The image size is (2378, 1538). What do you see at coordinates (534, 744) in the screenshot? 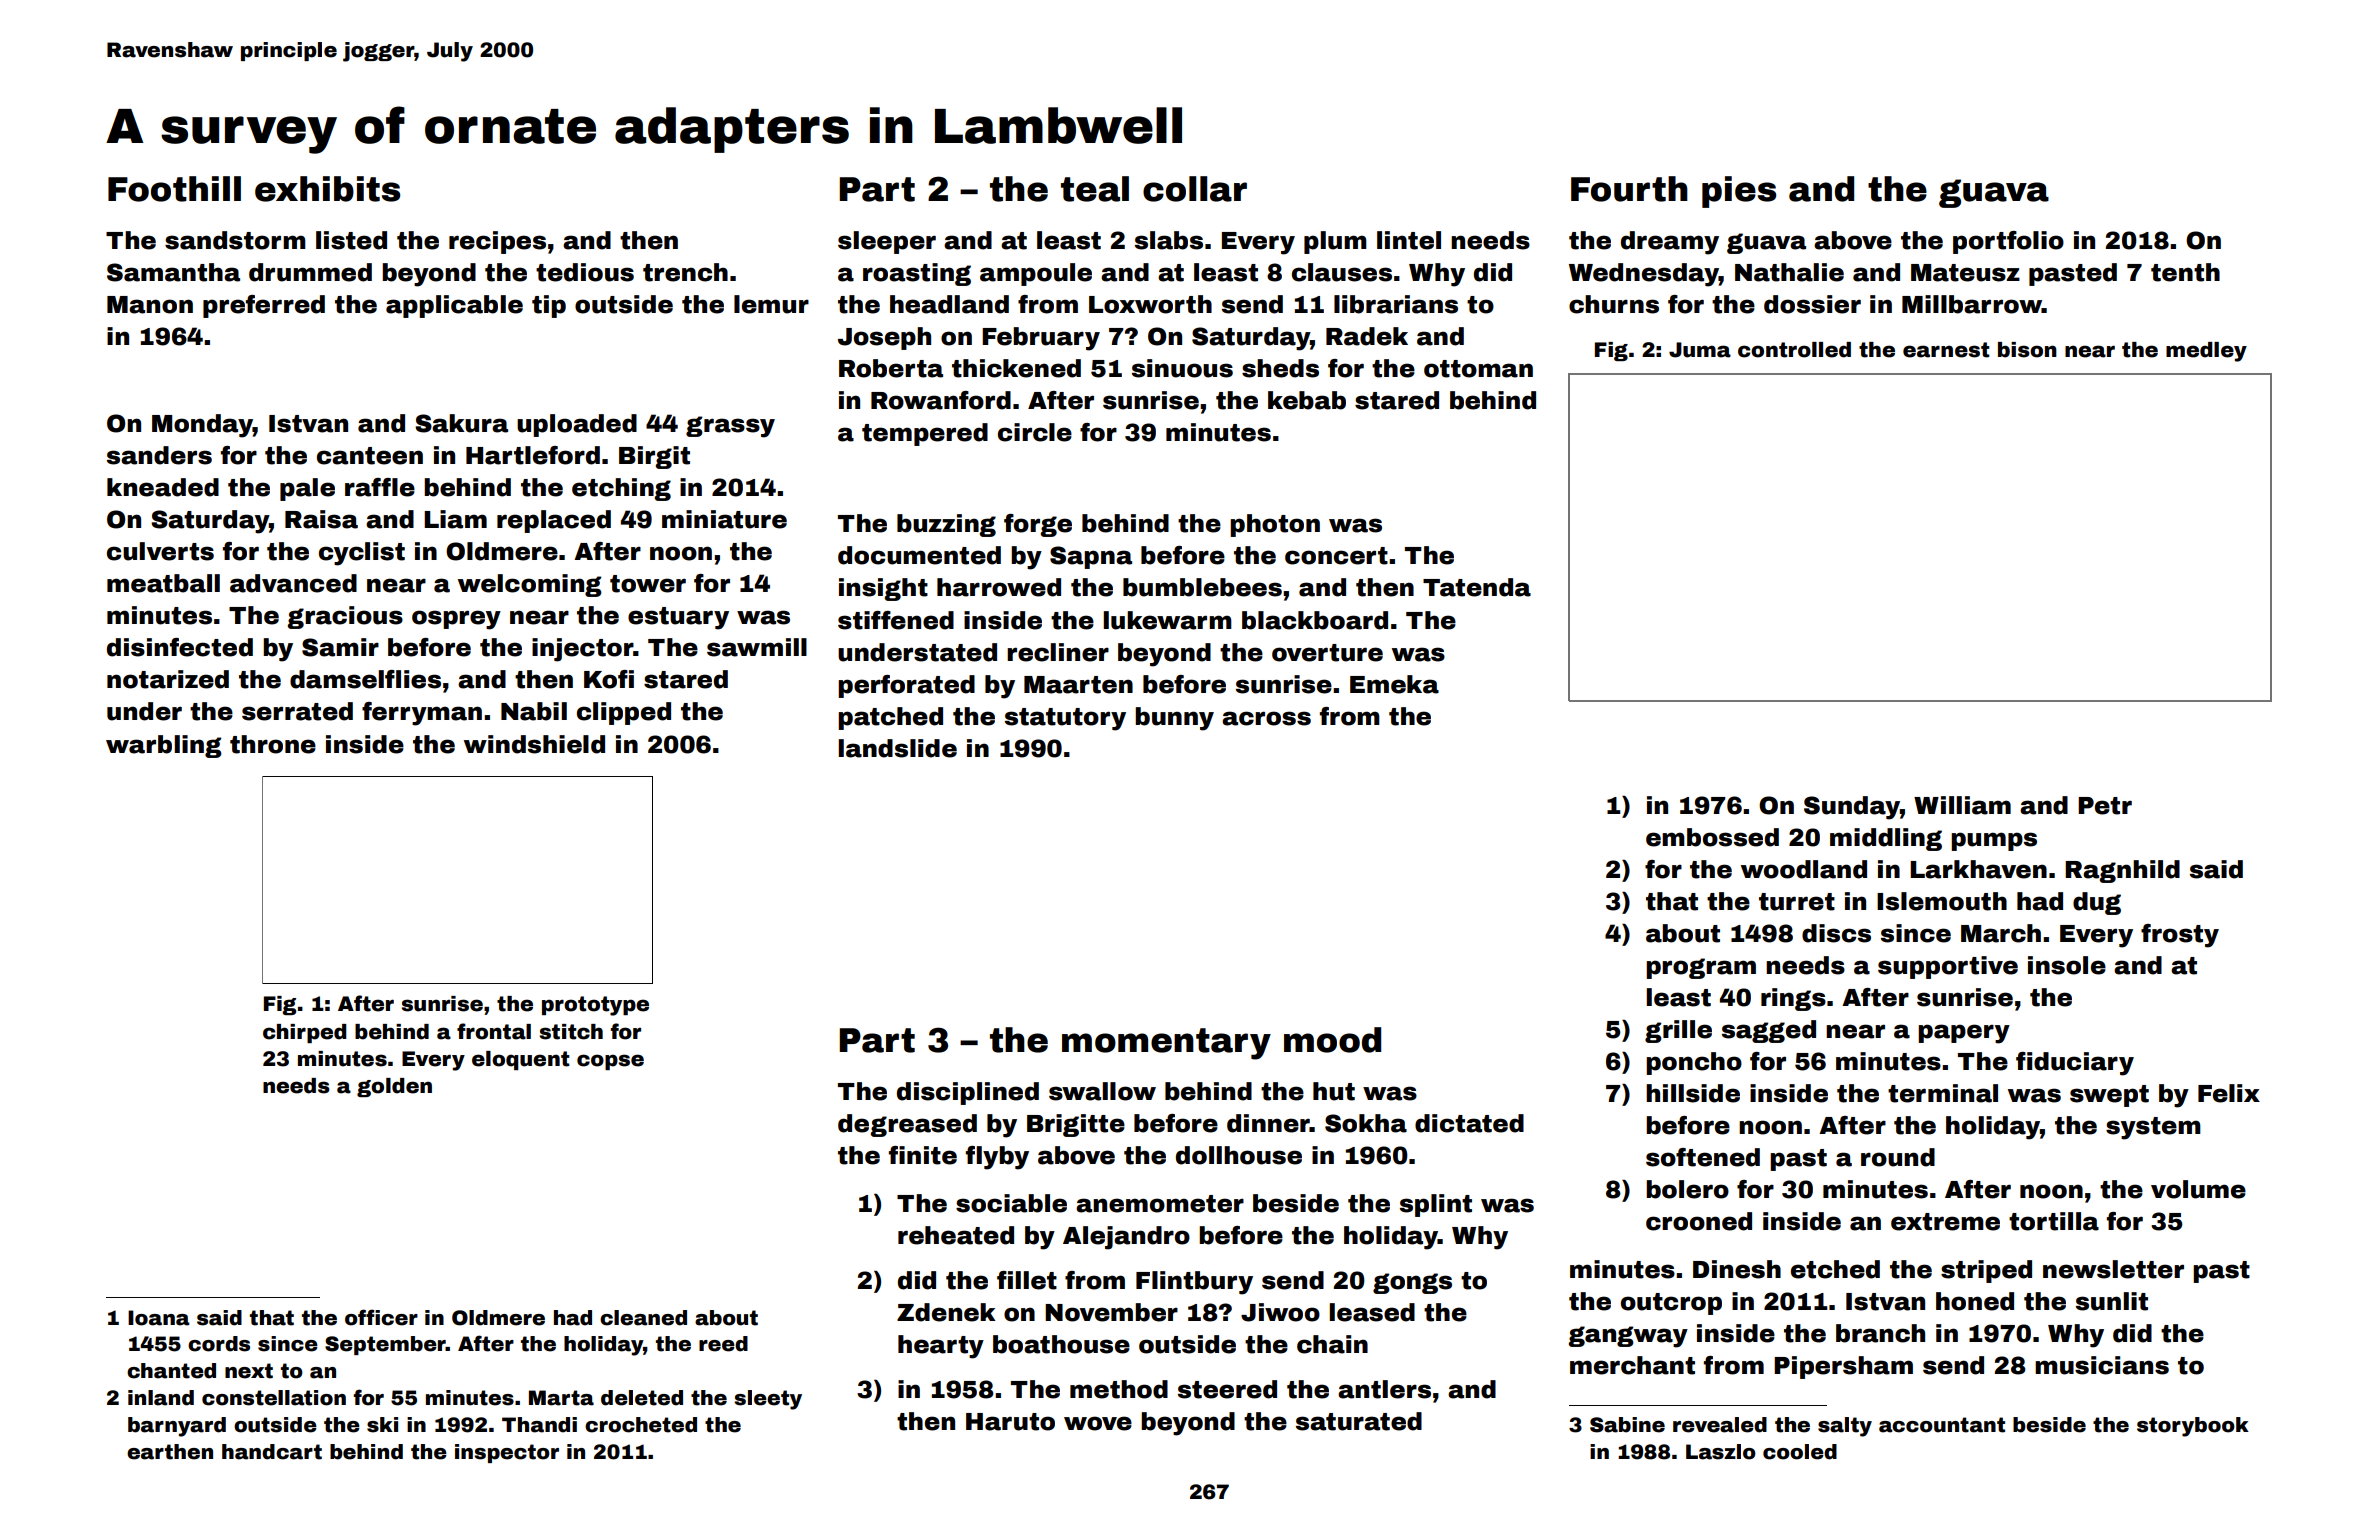
I see `windshield` at bounding box center [534, 744].
